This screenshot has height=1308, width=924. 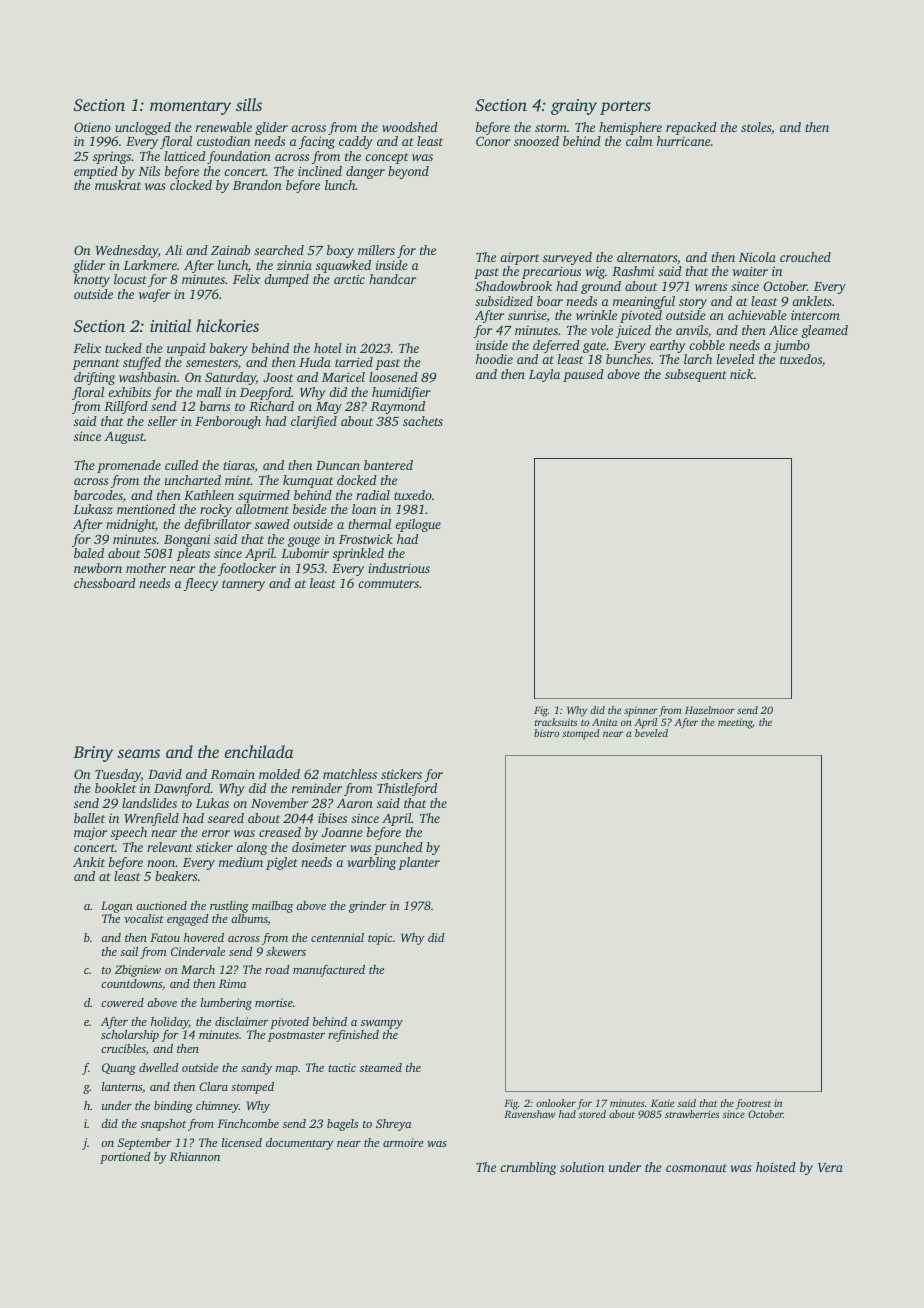 What do you see at coordinates (662, 1103) in the screenshot?
I see `Katie` at bounding box center [662, 1103].
